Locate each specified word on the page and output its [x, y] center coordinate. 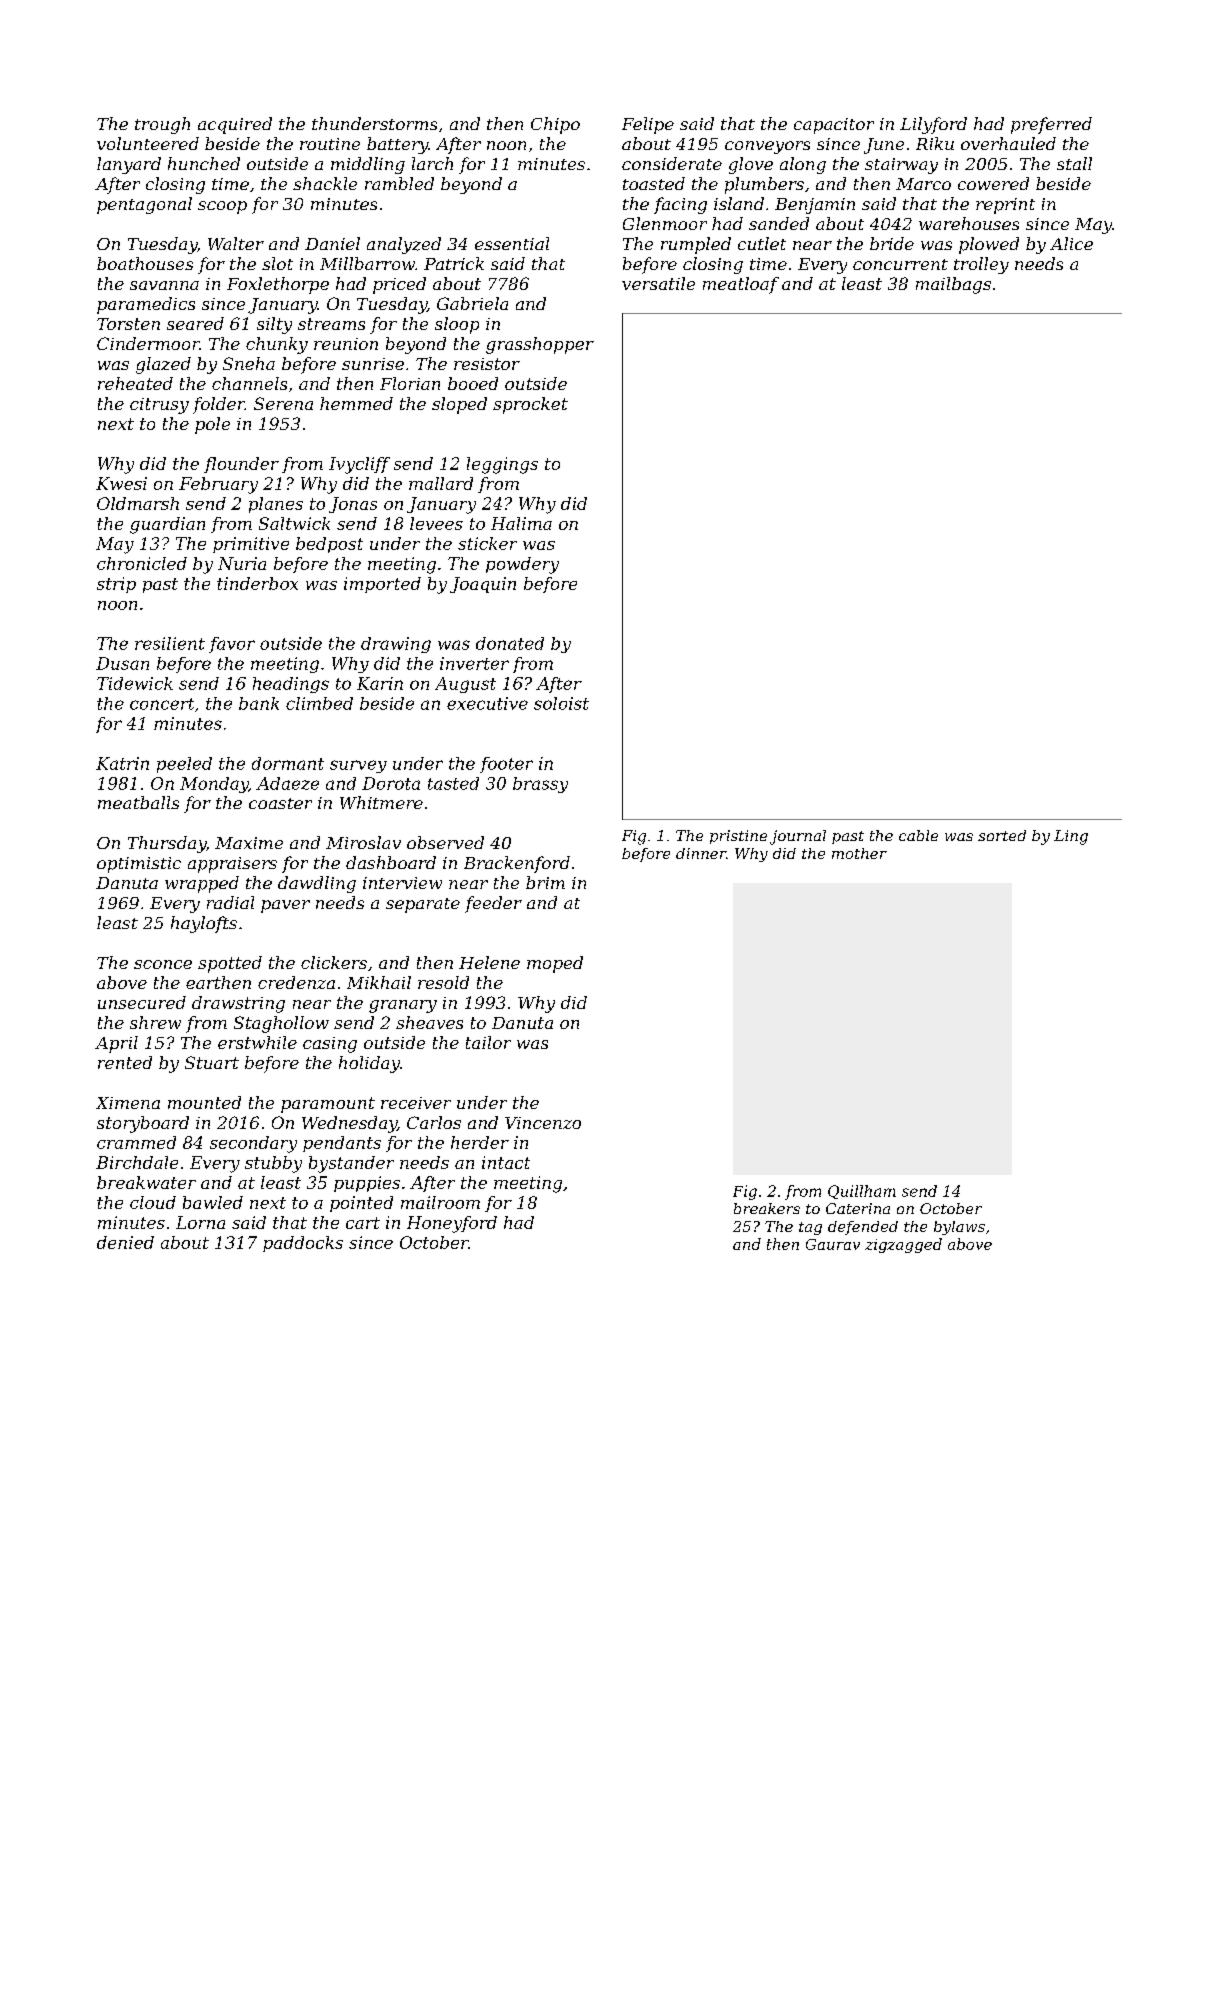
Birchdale [137, 1162]
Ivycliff [359, 465]
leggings [502, 465]
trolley [981, 265]
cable [918, 835]
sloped [459, 405]
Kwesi [121, 483]
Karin [380, 683]
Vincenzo [543, 1123]
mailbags [953, 285]
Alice [1071, 243]
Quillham [862, 1192]
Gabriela [472, 303]
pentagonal [144, 205]
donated [510, 643]
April [116, 1044]
